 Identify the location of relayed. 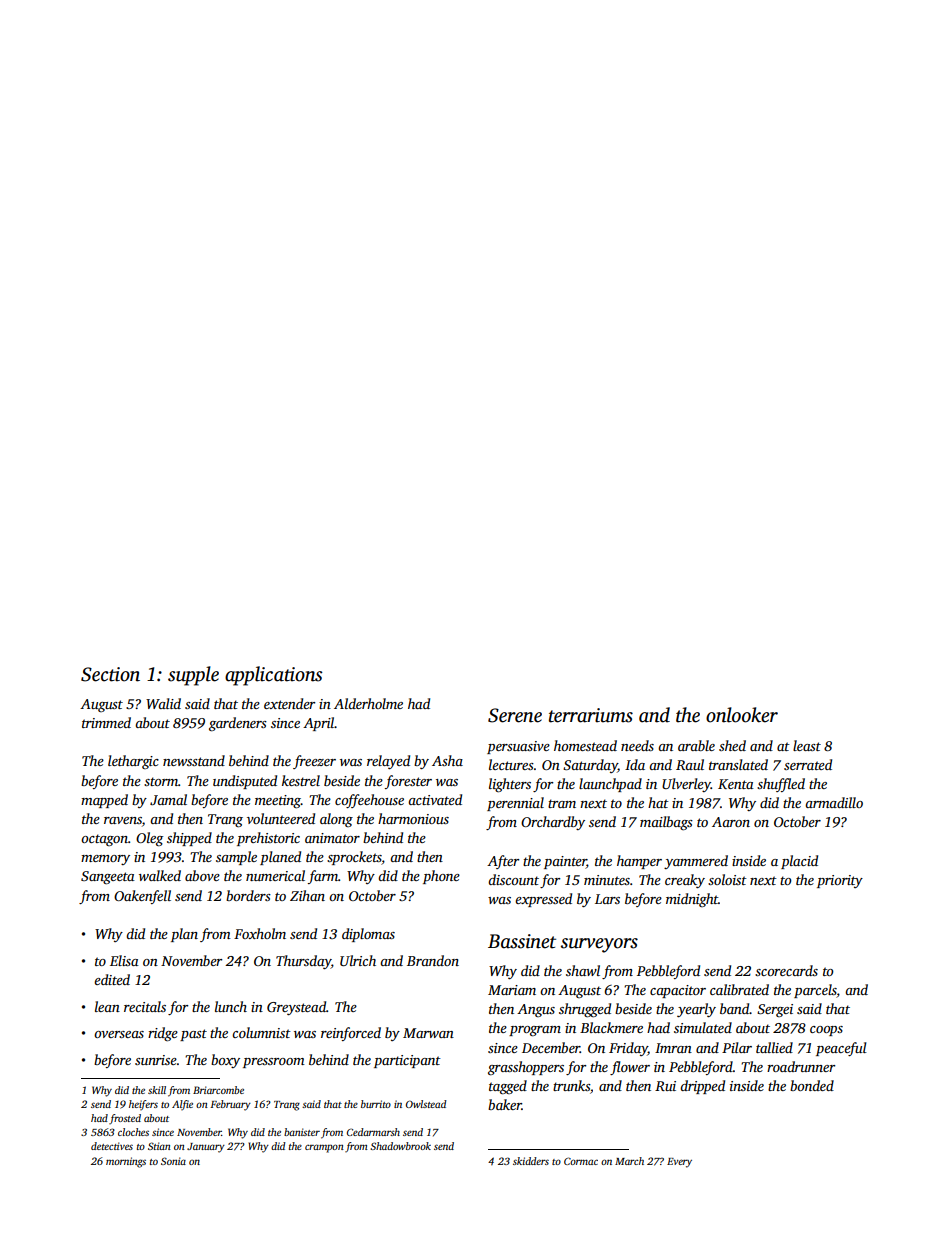
(388, 762).
